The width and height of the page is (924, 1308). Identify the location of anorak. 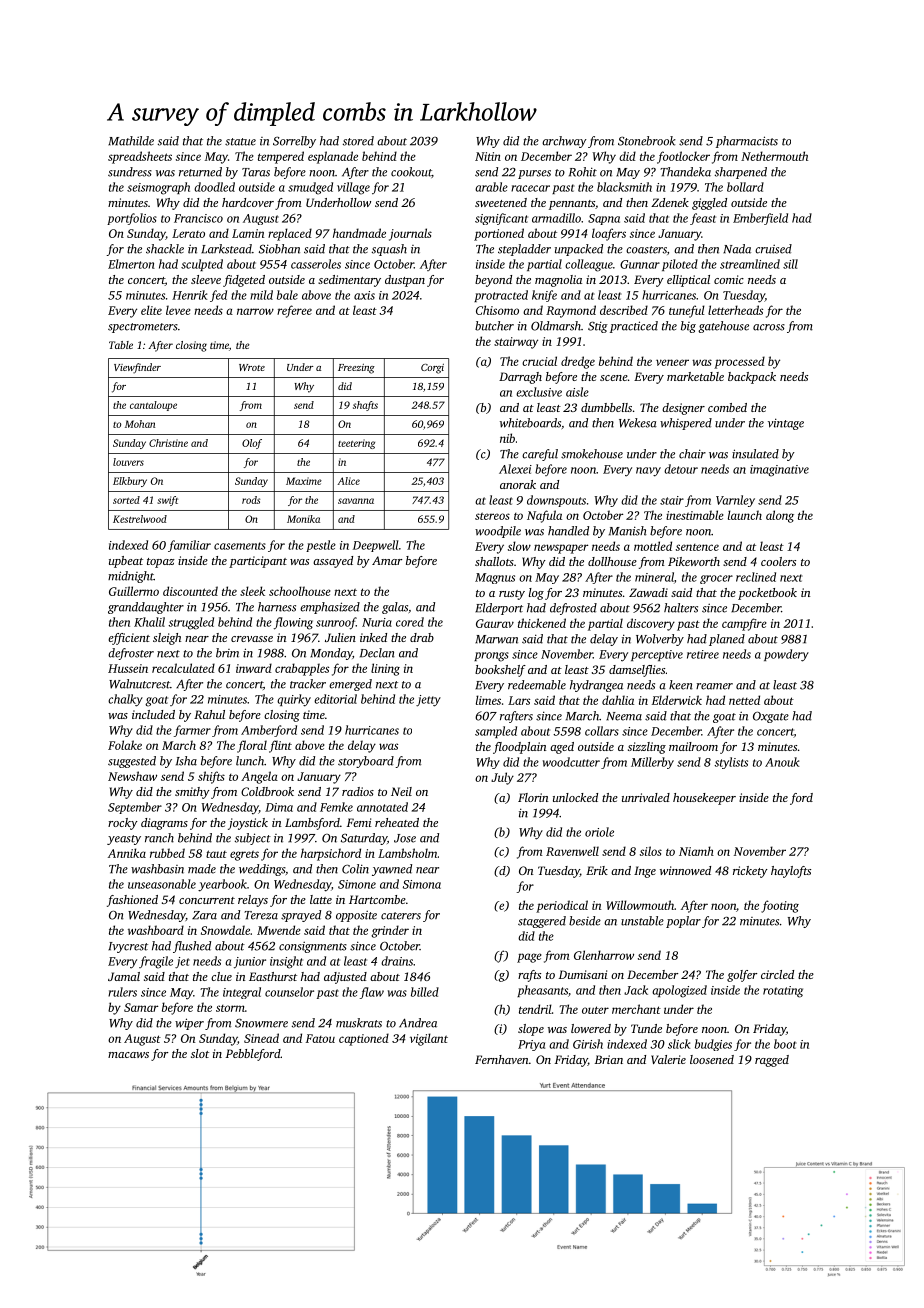
(518, 484).
